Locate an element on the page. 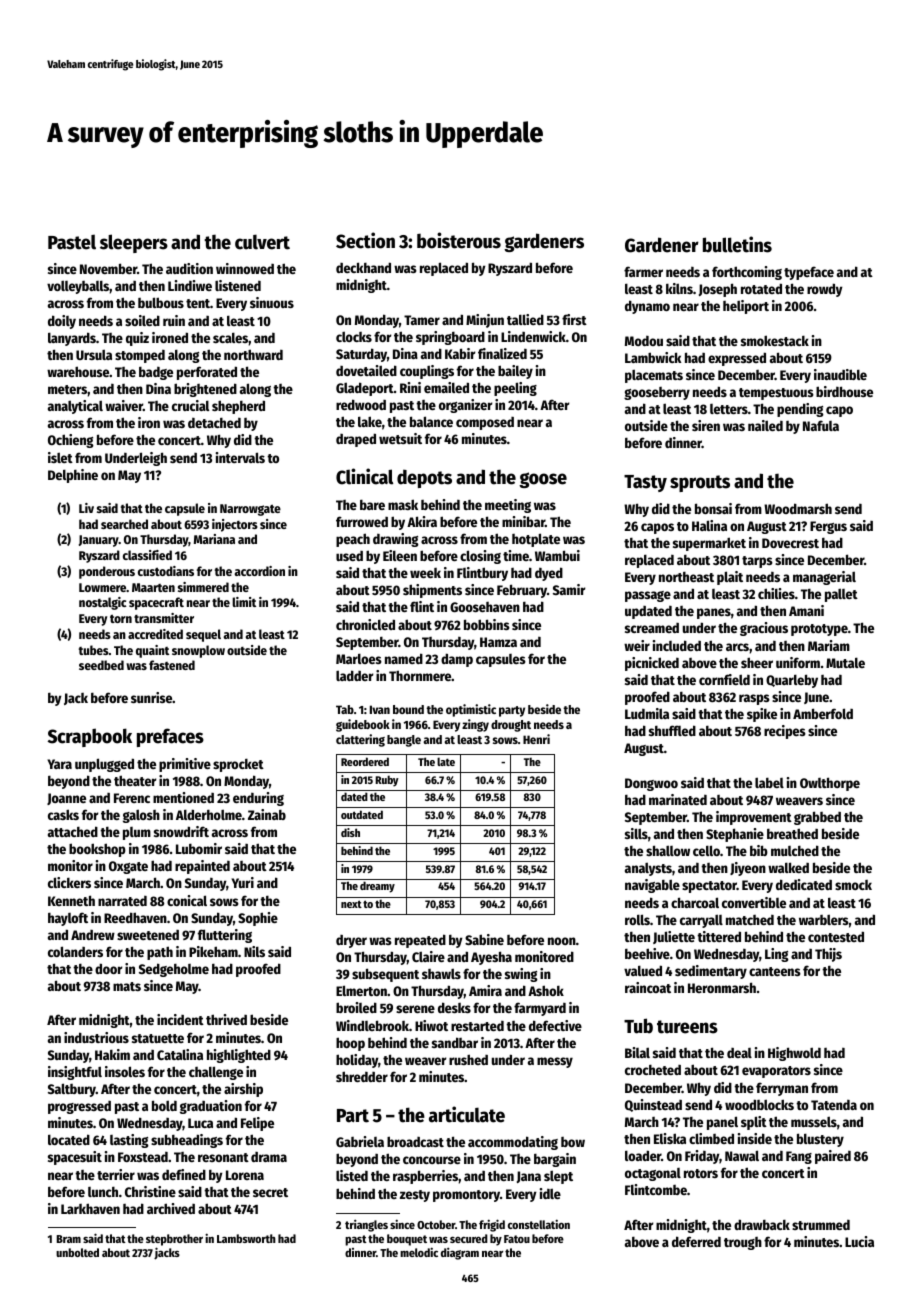 The image size is (924, 1308). emailed is located at coordinates (446, 387).
